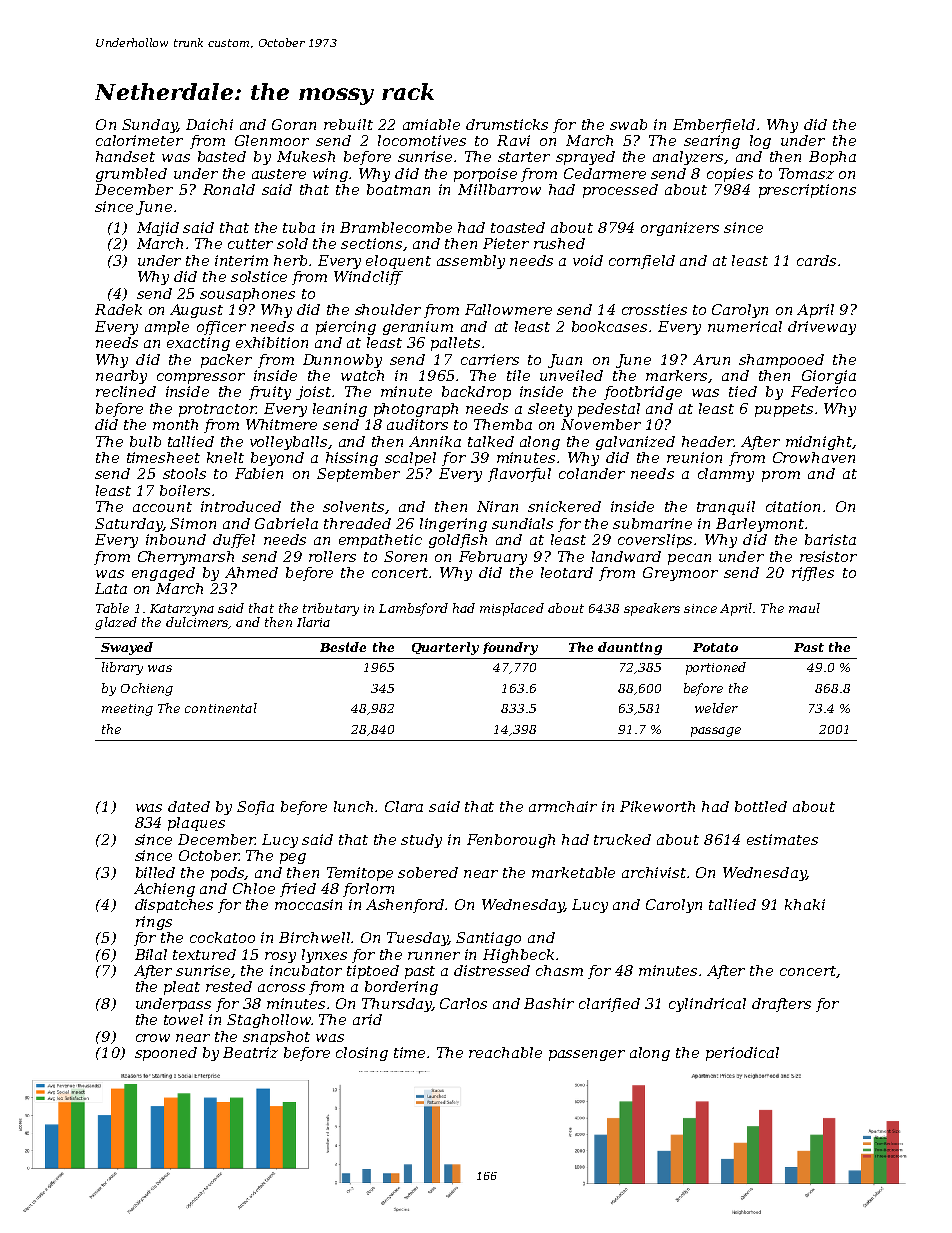  What do you see at coordinates (431, 124) in the screenshot?
I see `amiable` at bounding box center [431, 124].
